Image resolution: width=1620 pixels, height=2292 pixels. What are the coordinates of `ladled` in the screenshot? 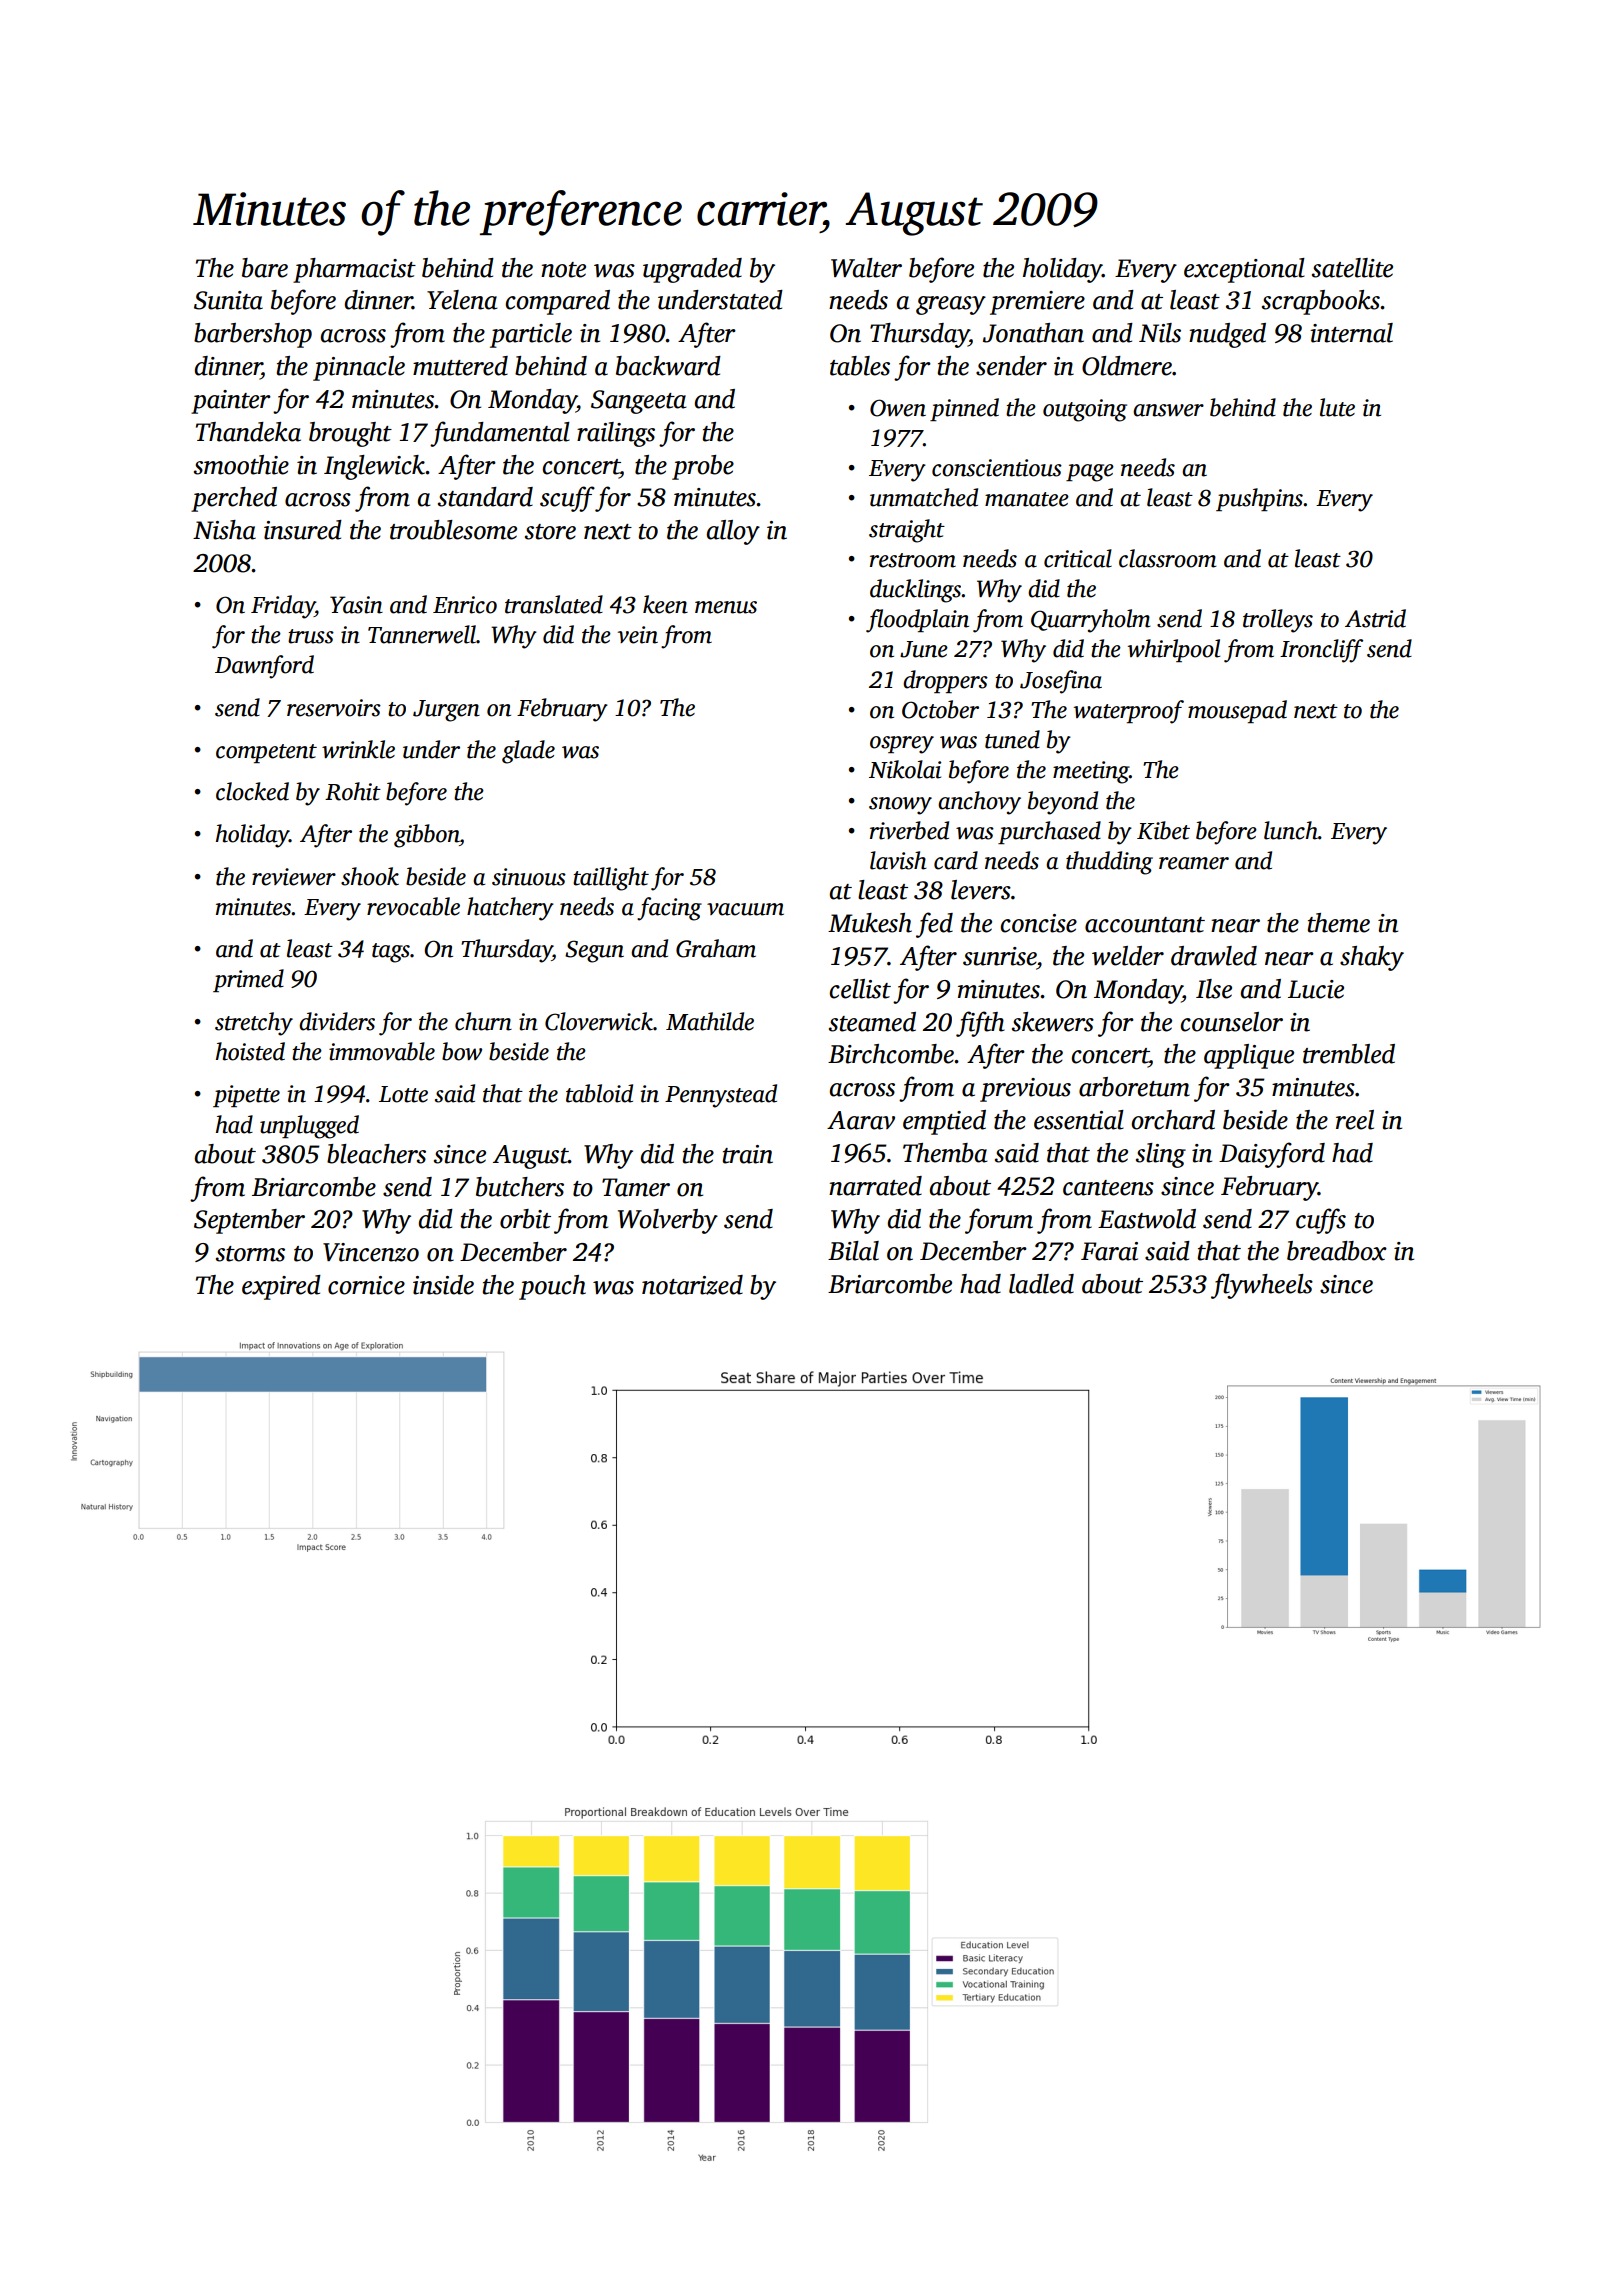 It's located at (1041, 1284).
